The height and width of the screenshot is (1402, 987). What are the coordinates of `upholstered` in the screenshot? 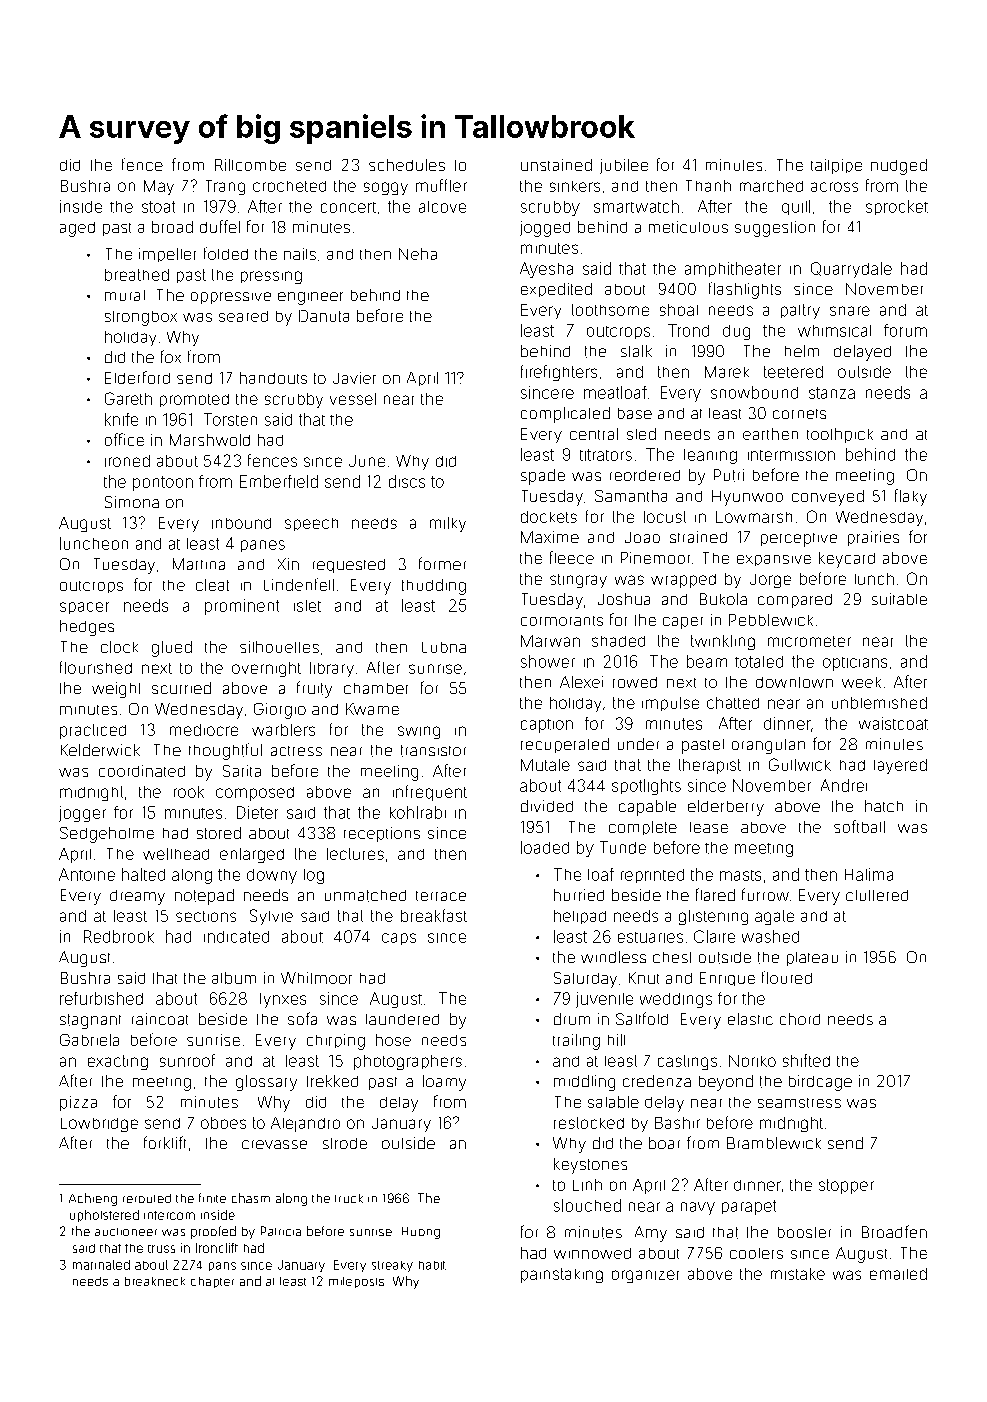 It's located at (104, 1216).
